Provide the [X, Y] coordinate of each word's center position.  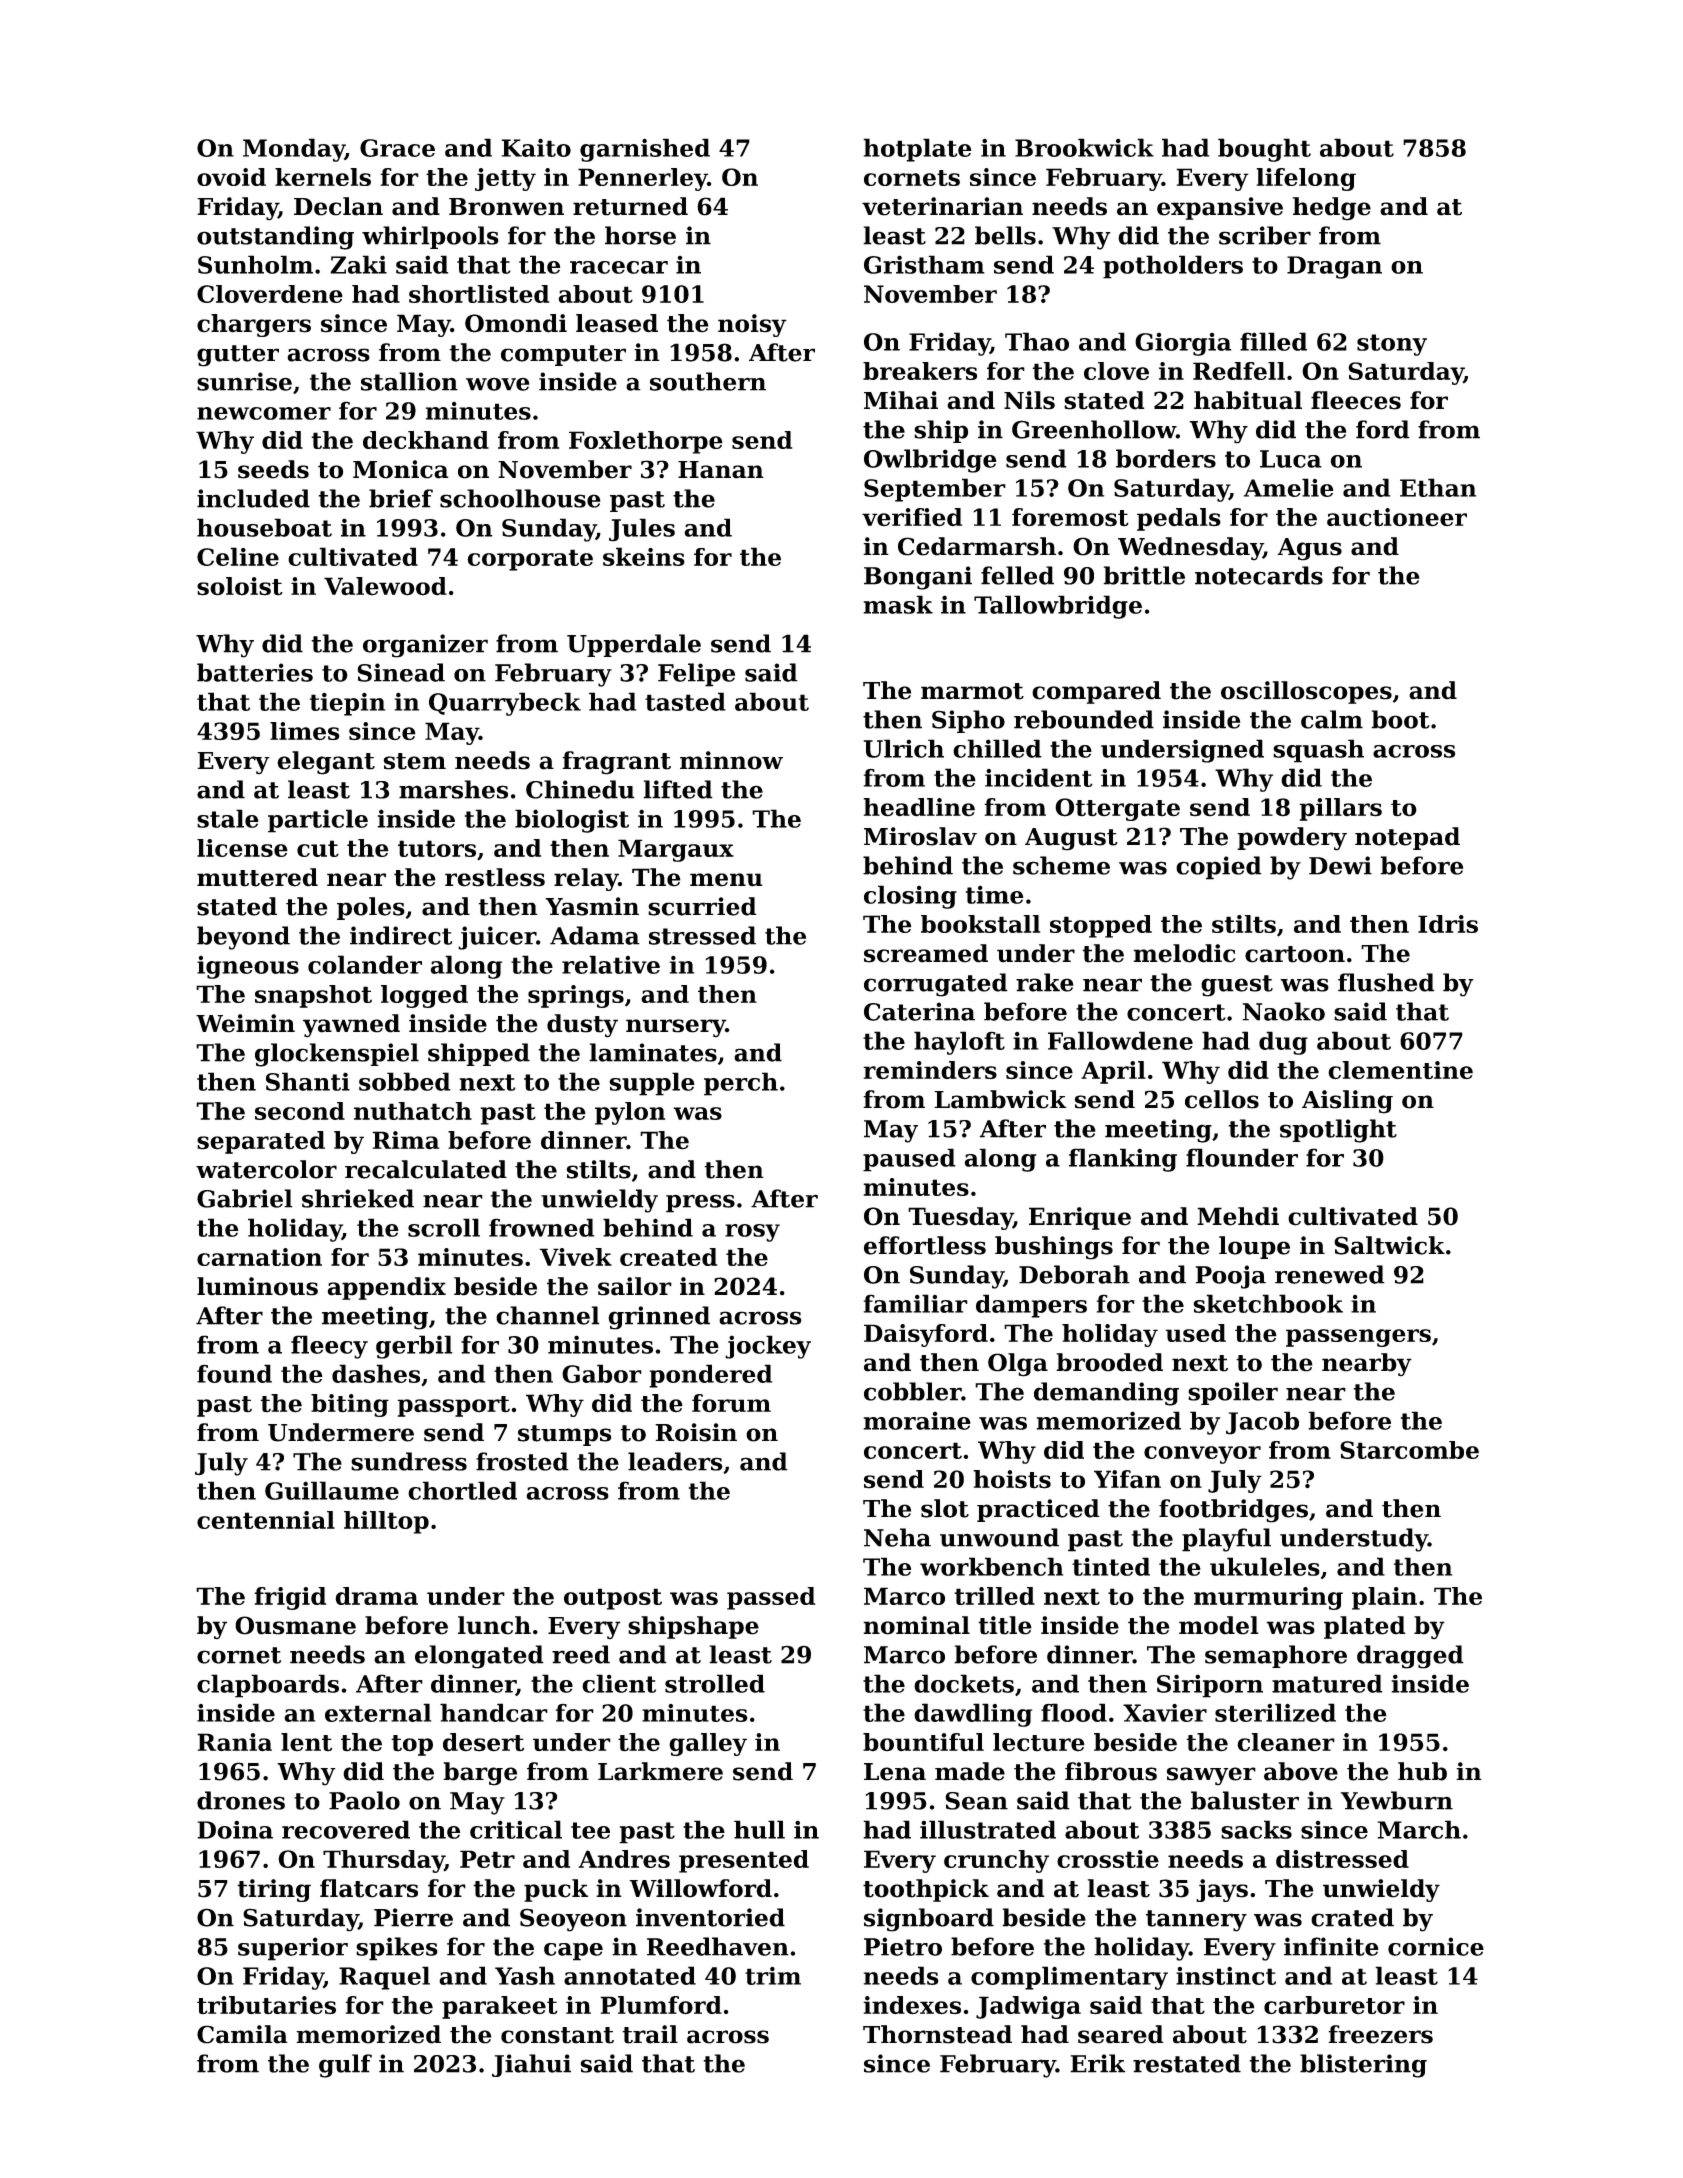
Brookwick [1084, 147]
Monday [294, 150]
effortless [925, 1245]
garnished [645, 150]
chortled [462, 1490]
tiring [274, 1890]
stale [228, 818]
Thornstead [937, 2034]
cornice [1436, 1946]
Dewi [1340, 865]
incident [1039, 777]
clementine [1400, 1070]
